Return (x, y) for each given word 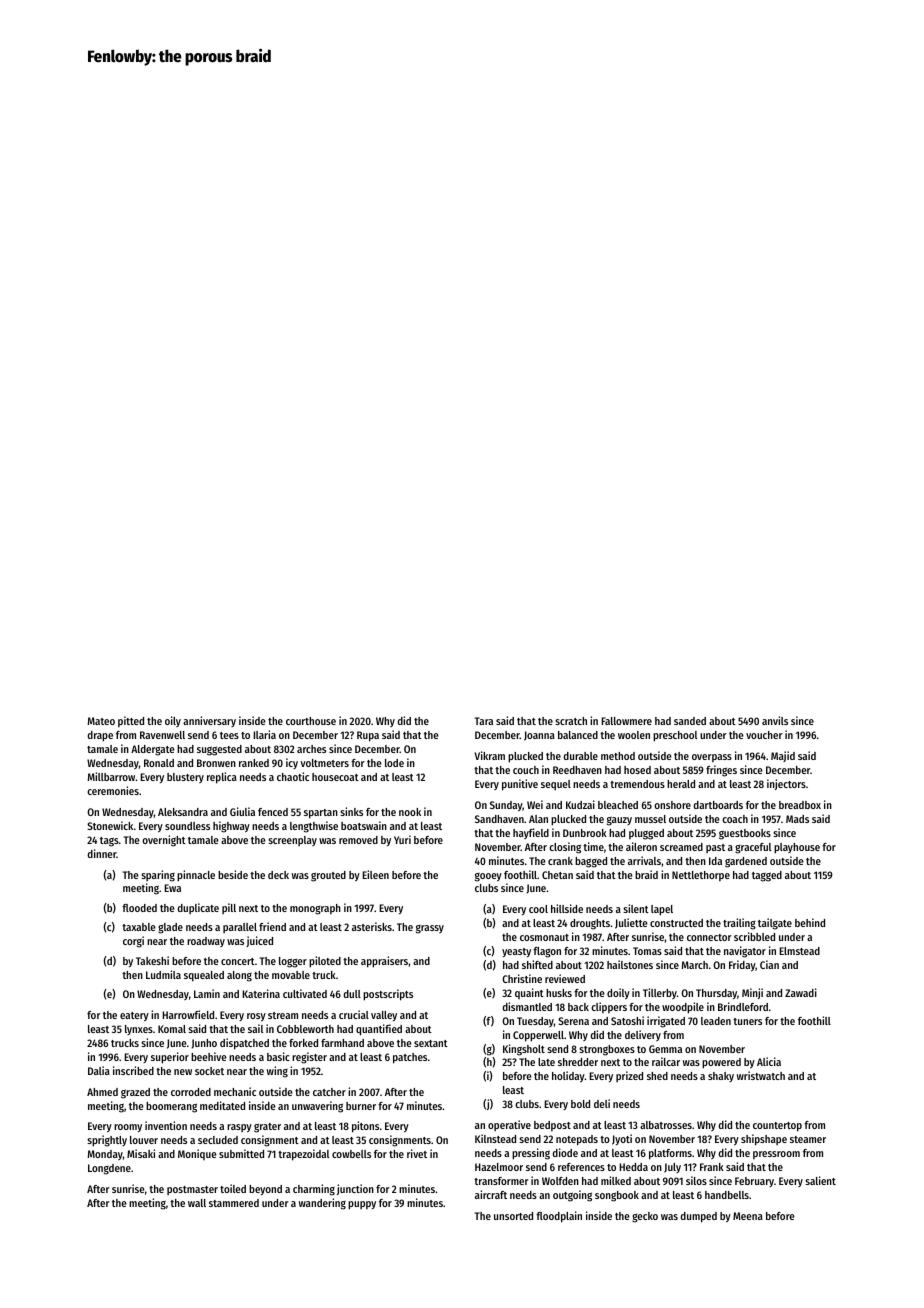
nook (410, 812)
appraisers (384, 962)
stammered (234, 1203)
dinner (102, 853)
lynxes (139, 1030)
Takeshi (152, 960)
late (546, 1062)
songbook (617, 1196)
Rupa (368, 736)
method (618, 756)
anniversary (209, 721)
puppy (362, 1205)
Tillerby (660, 993)
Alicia (769, 1061)
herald (681, 784)
